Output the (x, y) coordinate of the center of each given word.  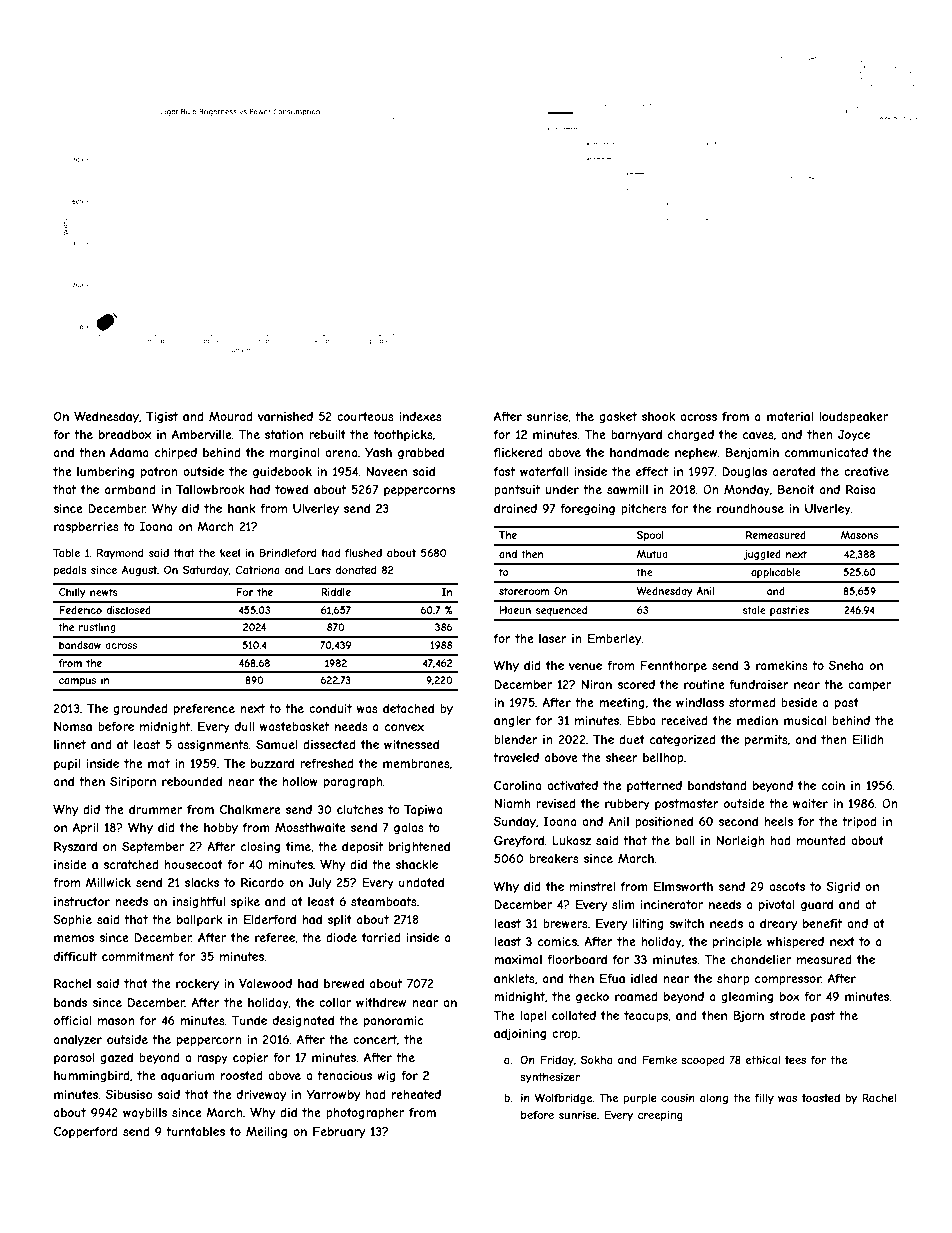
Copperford (86, 1133)
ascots (787, 886)
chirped (176, 454)
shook (658, 416)
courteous (365, 416)
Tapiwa (423, 811)
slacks (202, 882)
